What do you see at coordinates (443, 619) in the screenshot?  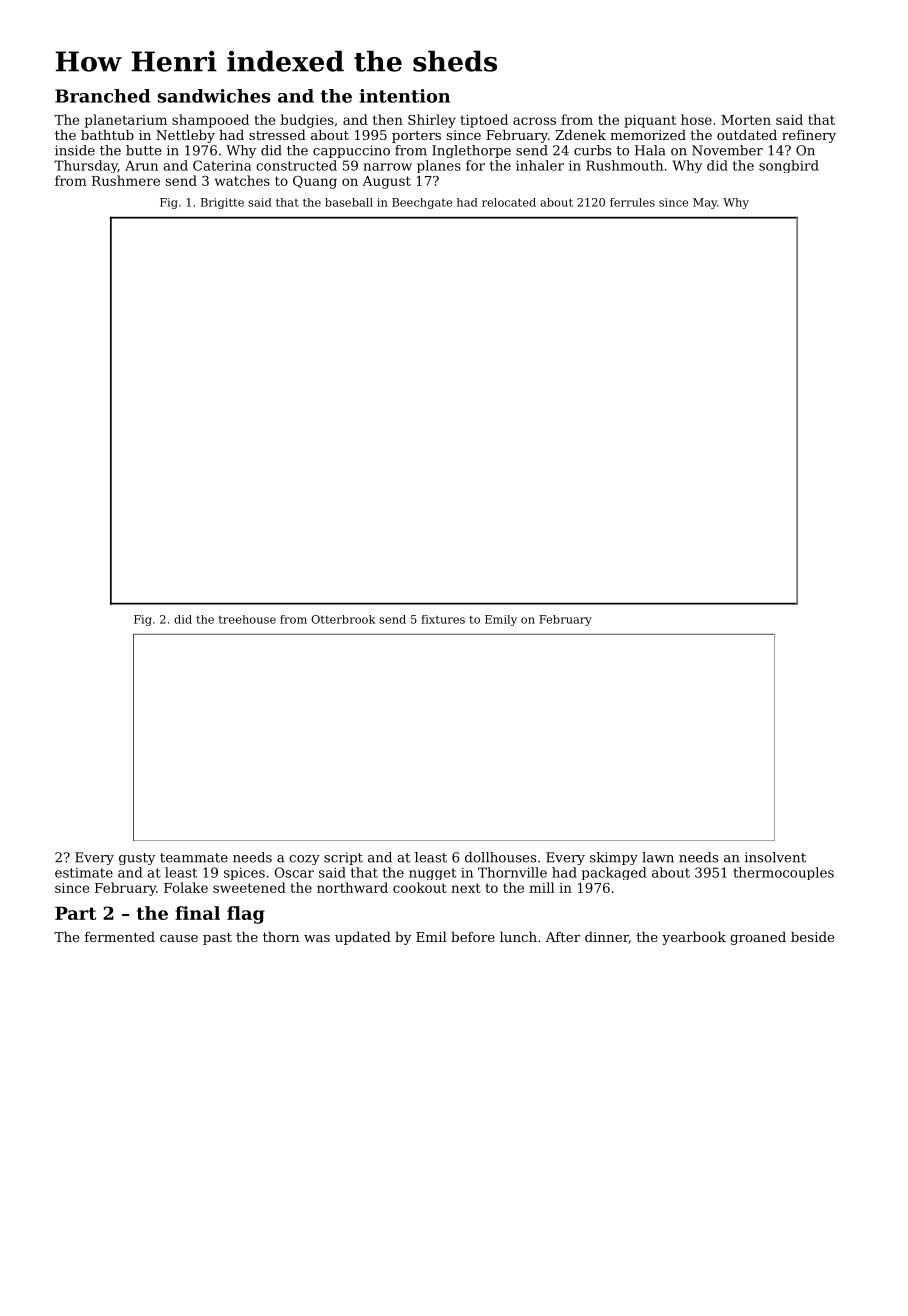 I see `fixtures` at bounding box center [443, 619].
